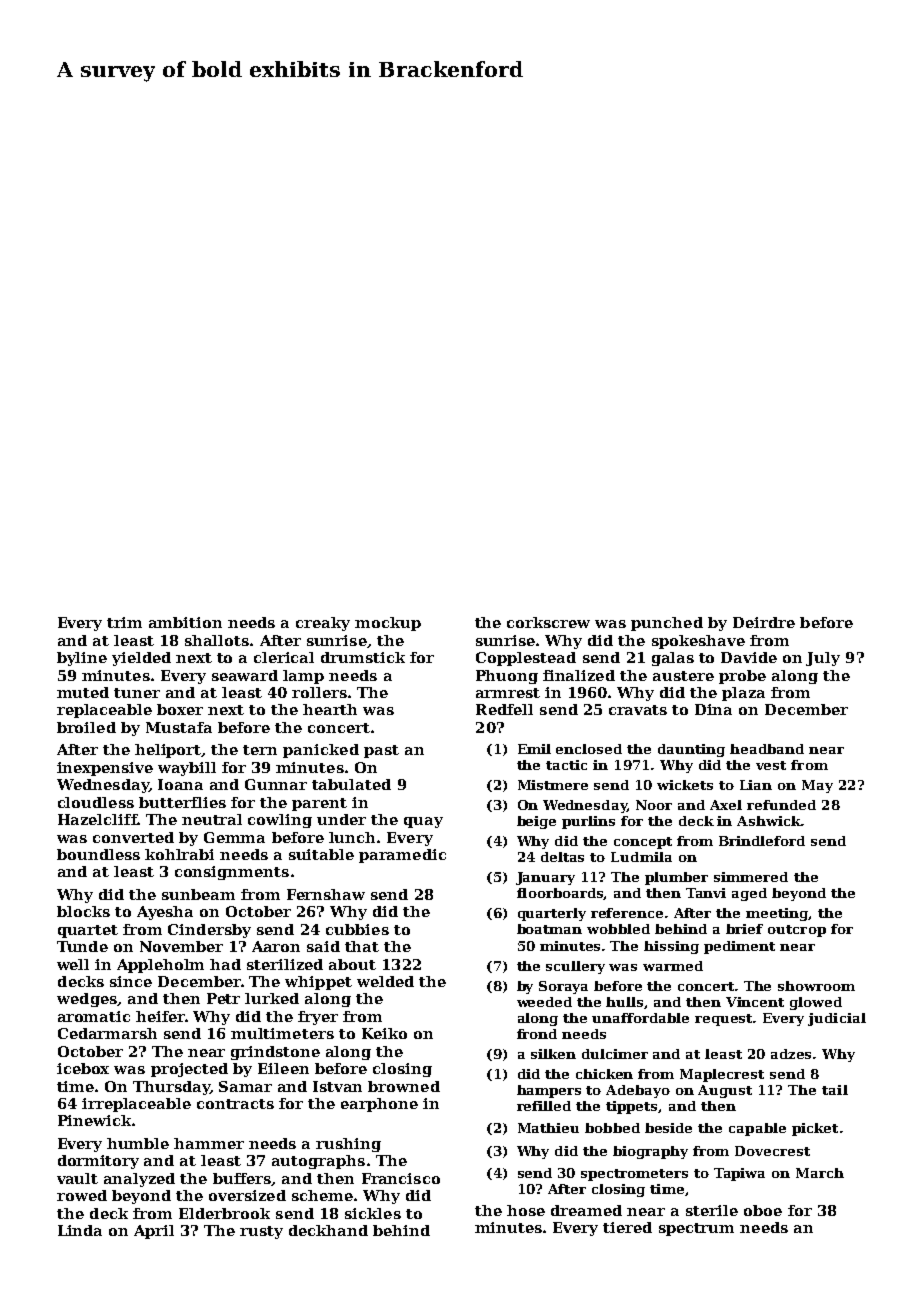 This screenshot has height=1308, width=924. I want to click on cloudless, so click(96, 802).
